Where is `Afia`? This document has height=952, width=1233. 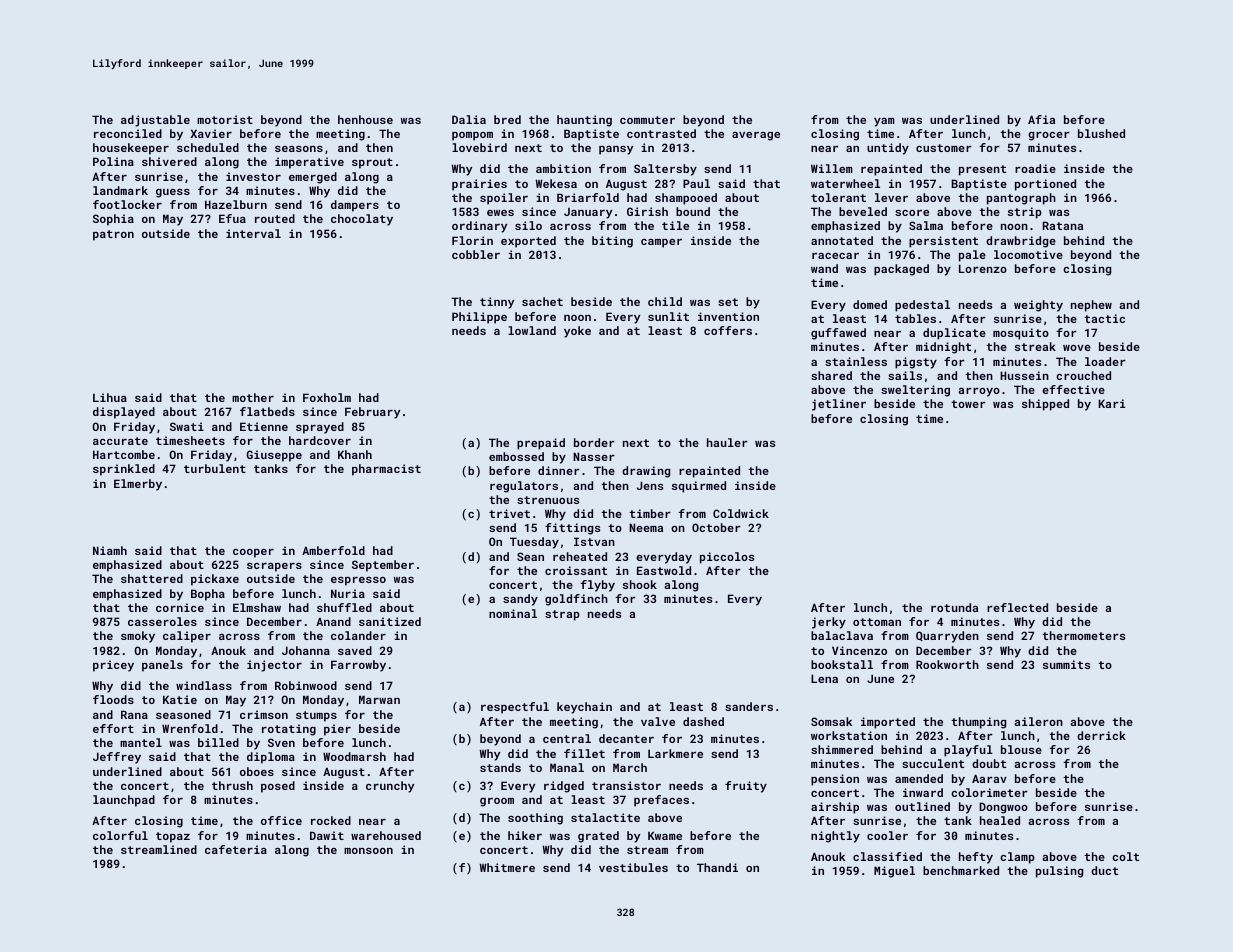 Afia is located at coordinates (1041, 119).
